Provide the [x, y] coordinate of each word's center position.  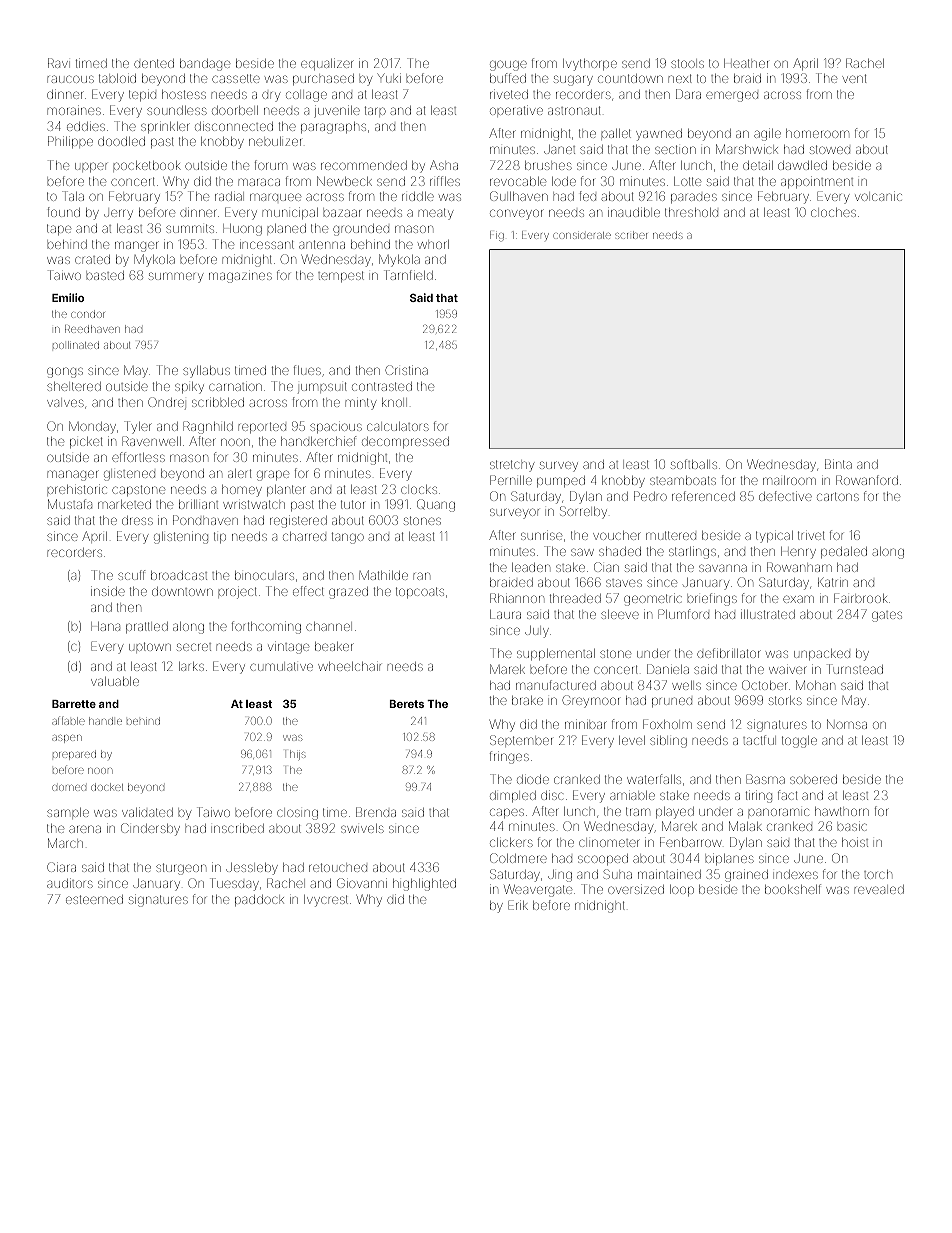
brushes [548, 165]
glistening [181, 537]
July [537, 632]
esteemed [94, 899]
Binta [838, 464]
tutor [352, 504]
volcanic [878, 196]
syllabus [206, 372]
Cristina [406, 370]
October [765, 685]
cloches [833, 212]
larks [191, 666]
